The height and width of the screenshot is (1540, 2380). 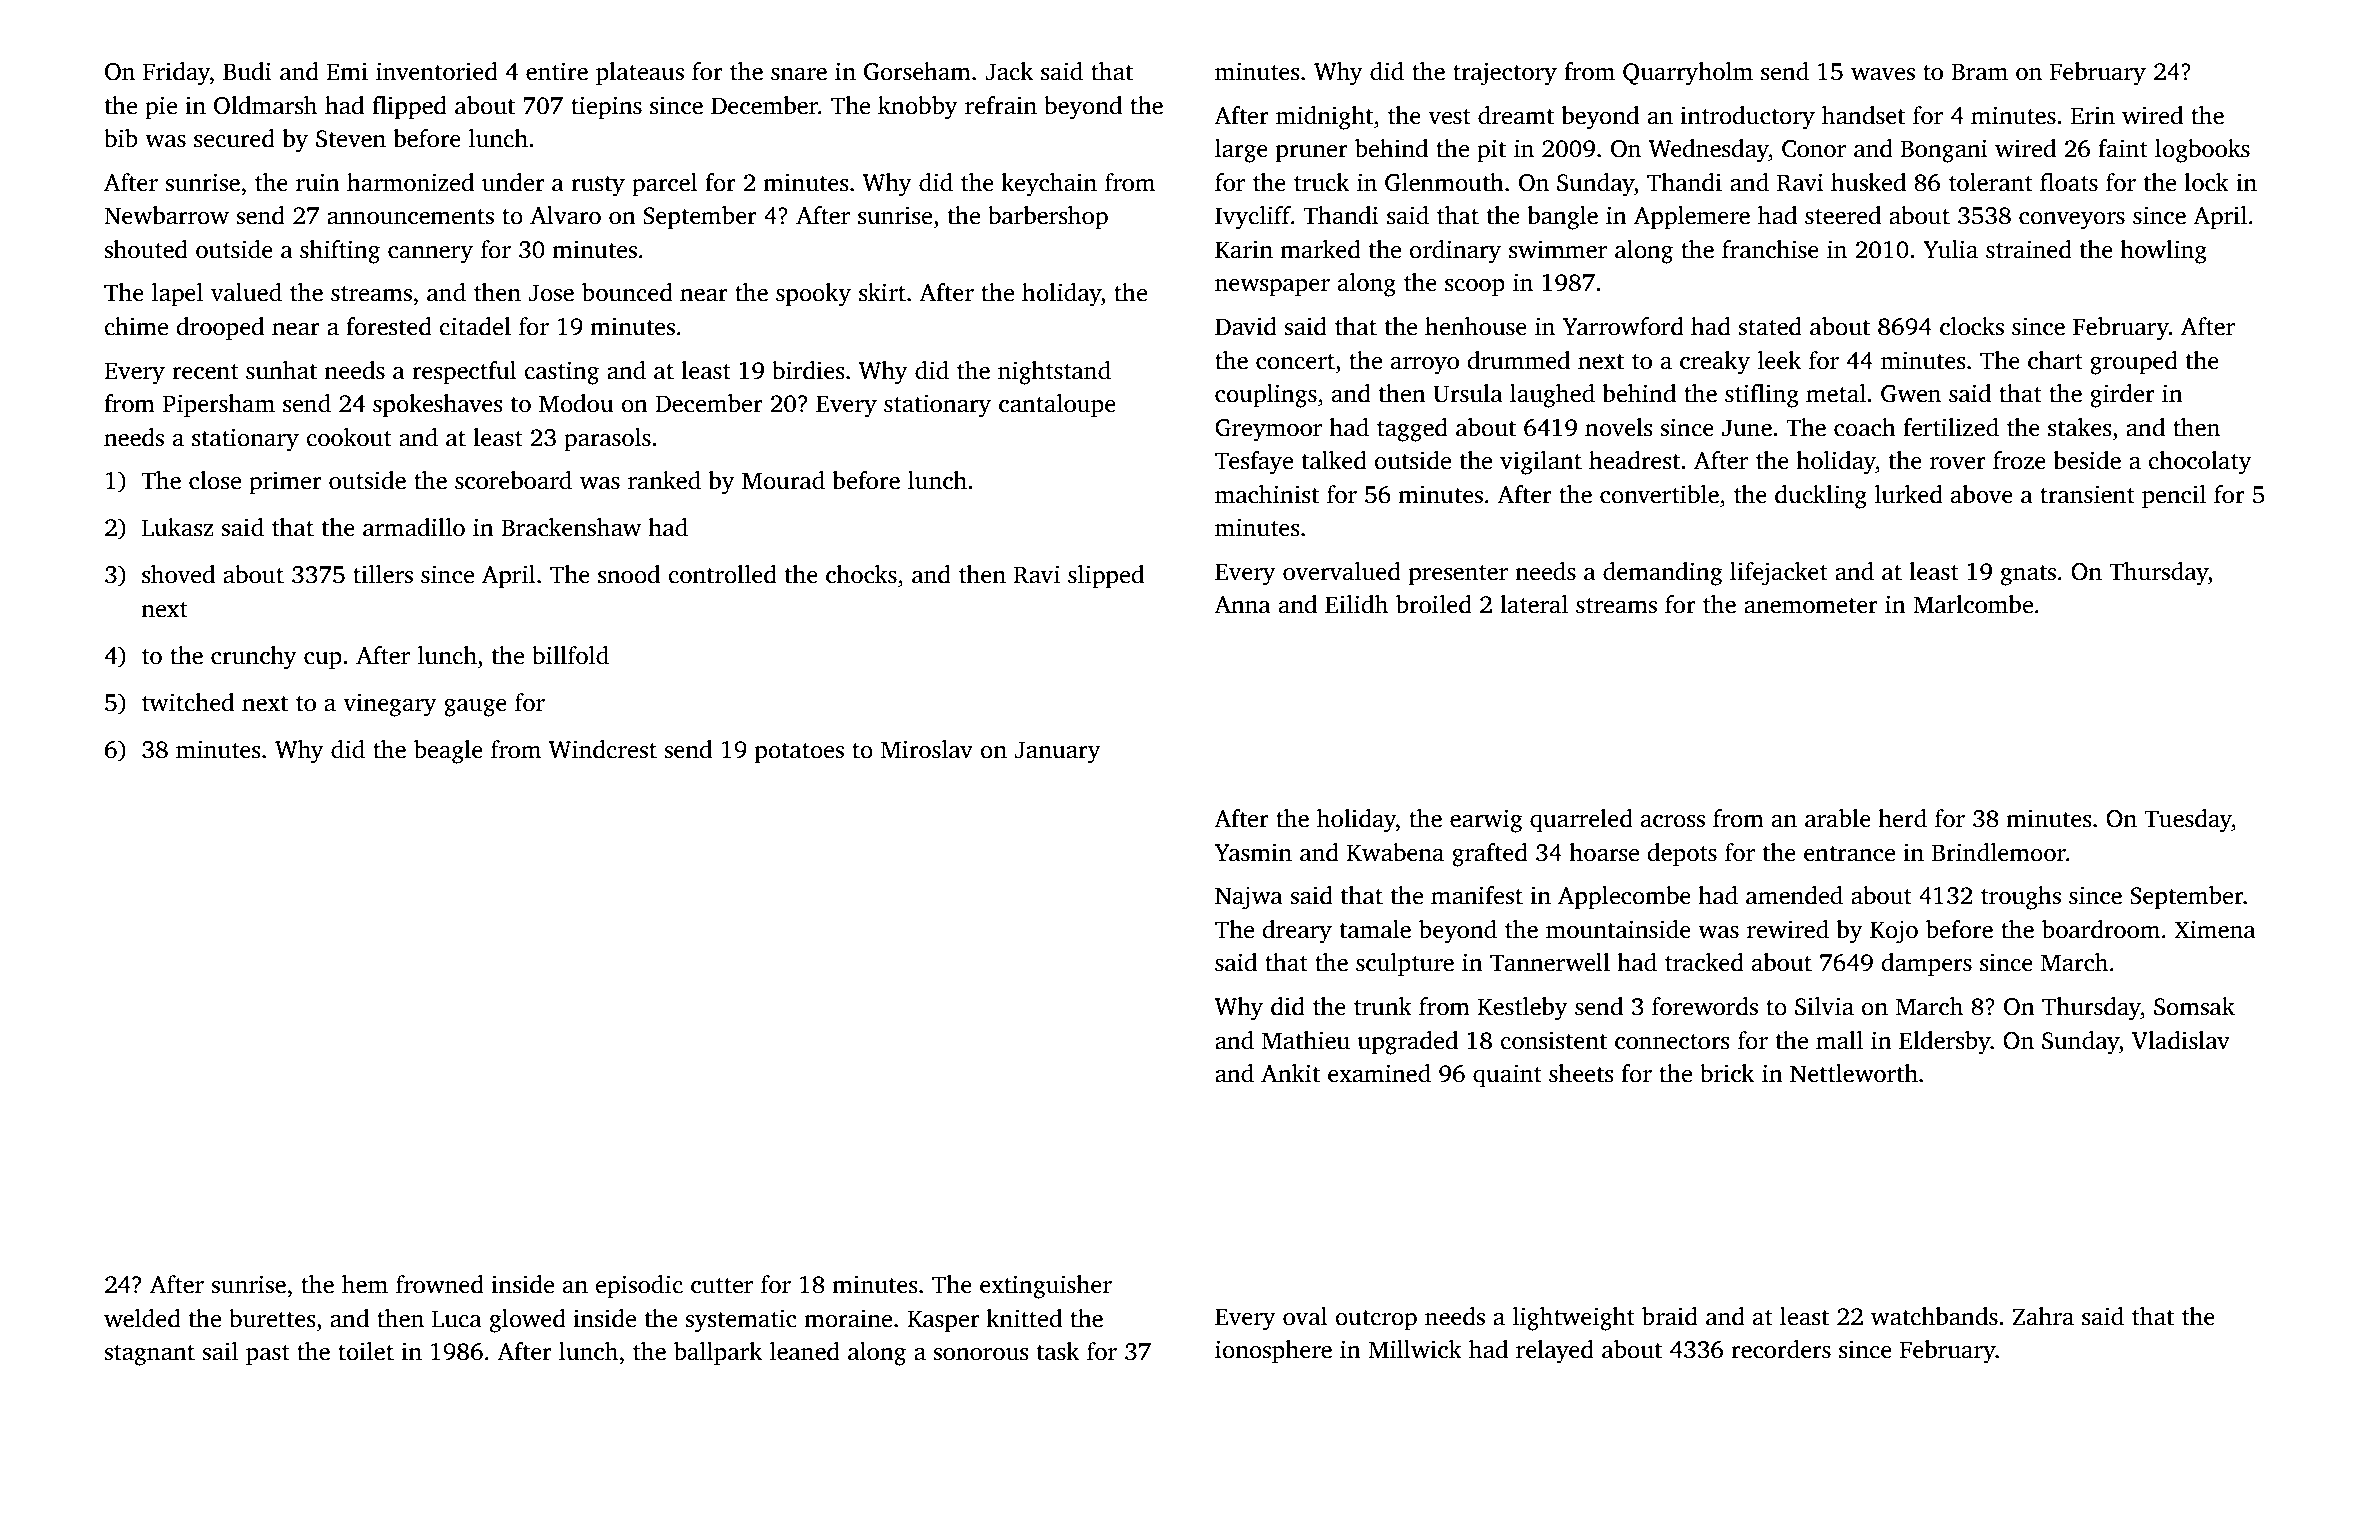 I want to click on concert, so click(x=1295, y=362).
